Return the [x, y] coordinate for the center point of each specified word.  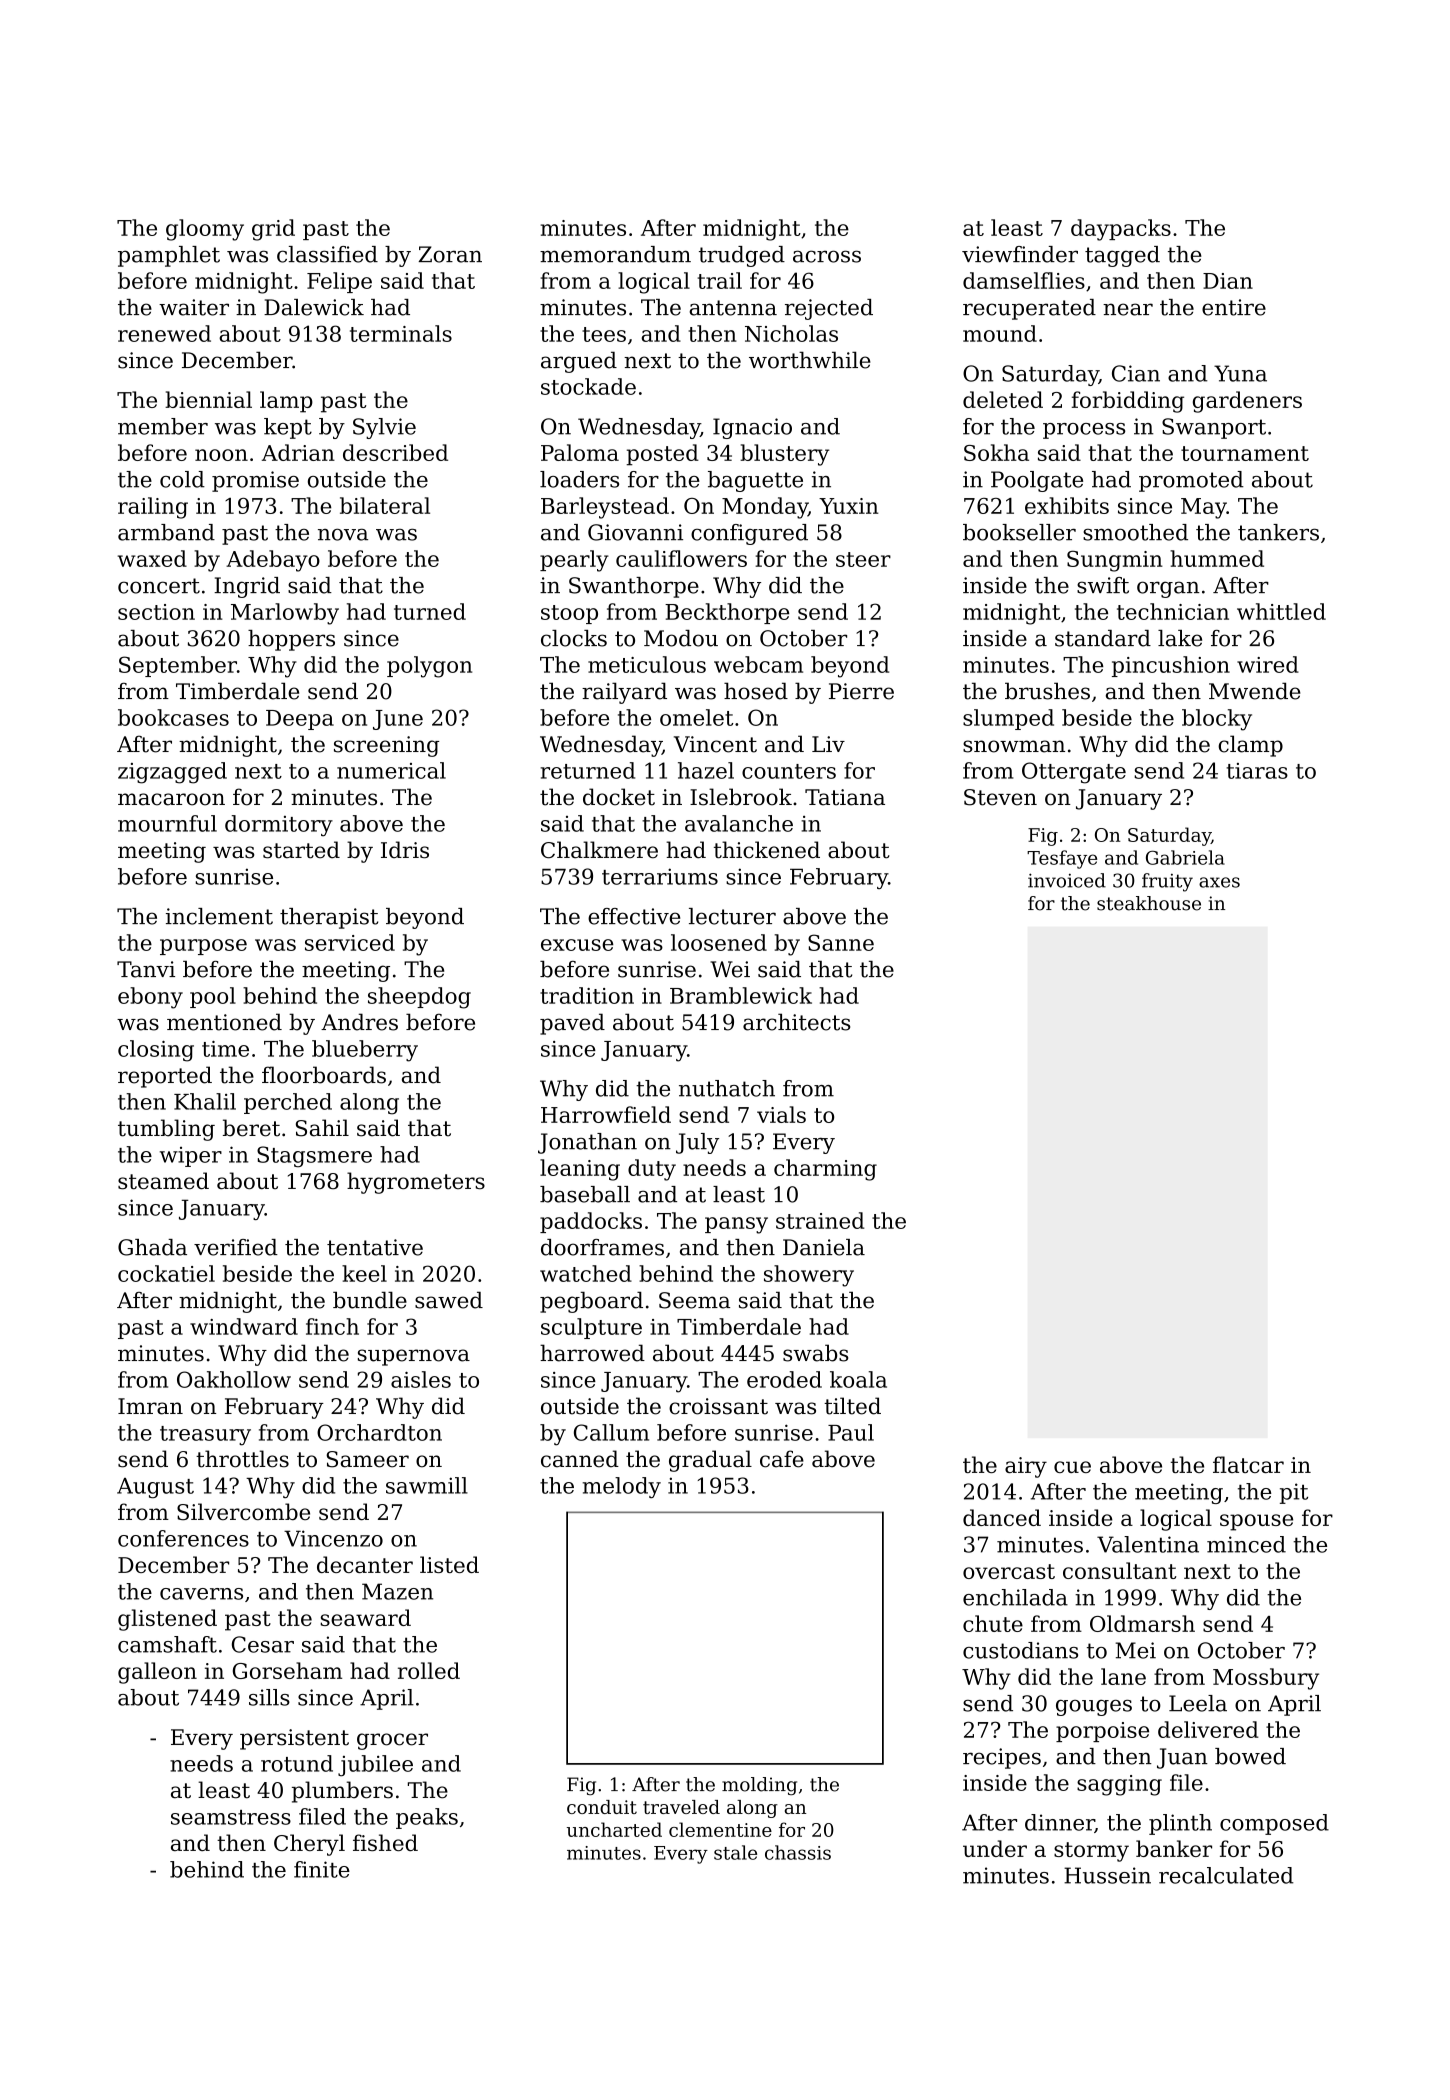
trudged [742, 256]
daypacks [1121, 230]
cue [1072, 1467]
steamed [163, 1181]
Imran [150, 1406]
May [1204, 508]
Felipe [339, 282]
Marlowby [285, 614]
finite [322, 1869]
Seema [694, 1300]
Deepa [300, 720]
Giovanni [635, 532]
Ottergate [1074, 773]
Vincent [715, 744]
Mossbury [1266, 1679]
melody [622, 1487]
